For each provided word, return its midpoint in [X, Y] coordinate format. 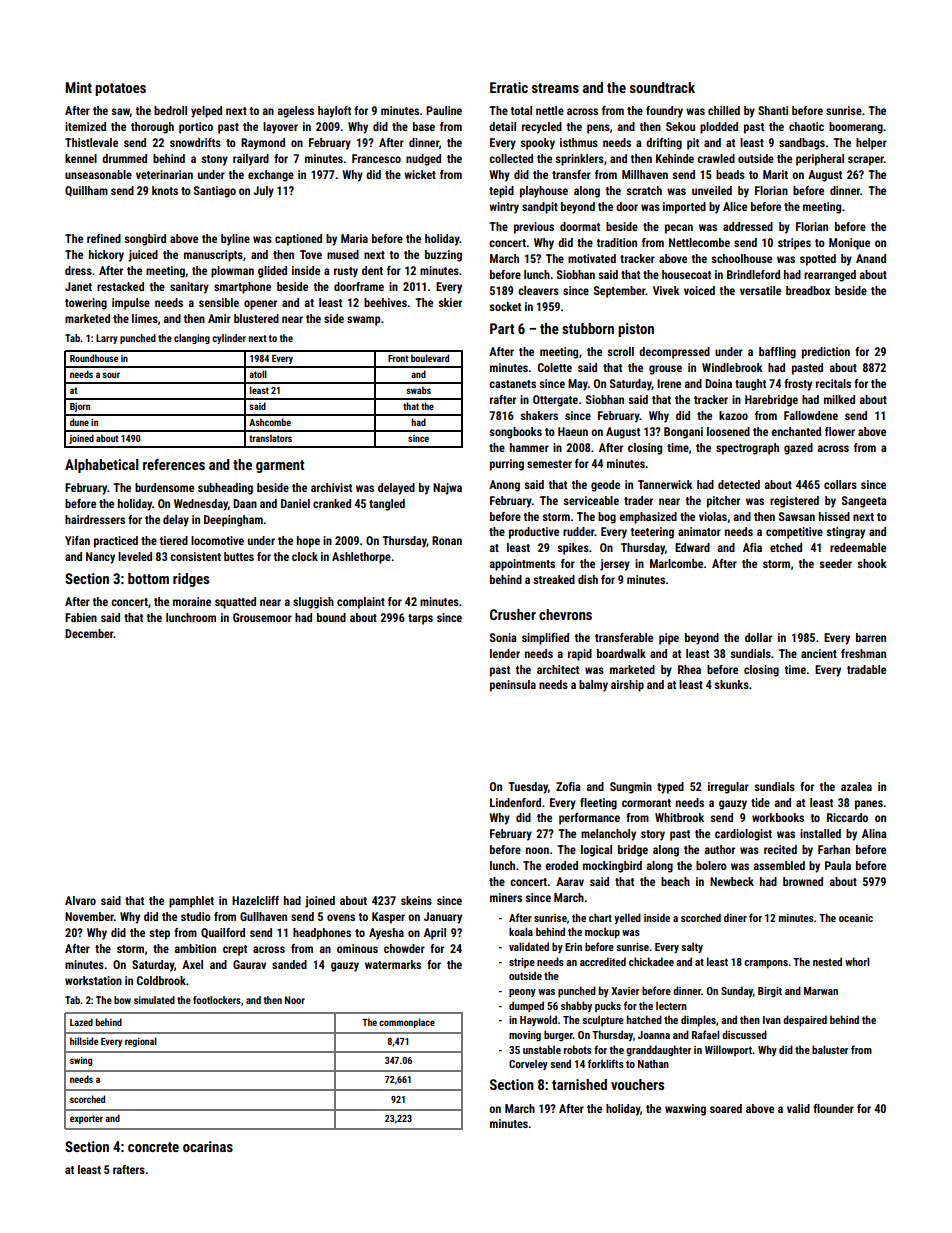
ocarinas [208, 1146]
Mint [79, 87]
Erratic [509, 87]
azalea [856, 786]
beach [675, 881]
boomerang [856, 128]
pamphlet [191, 902]
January [443, 918]
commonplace [407, 1023]
